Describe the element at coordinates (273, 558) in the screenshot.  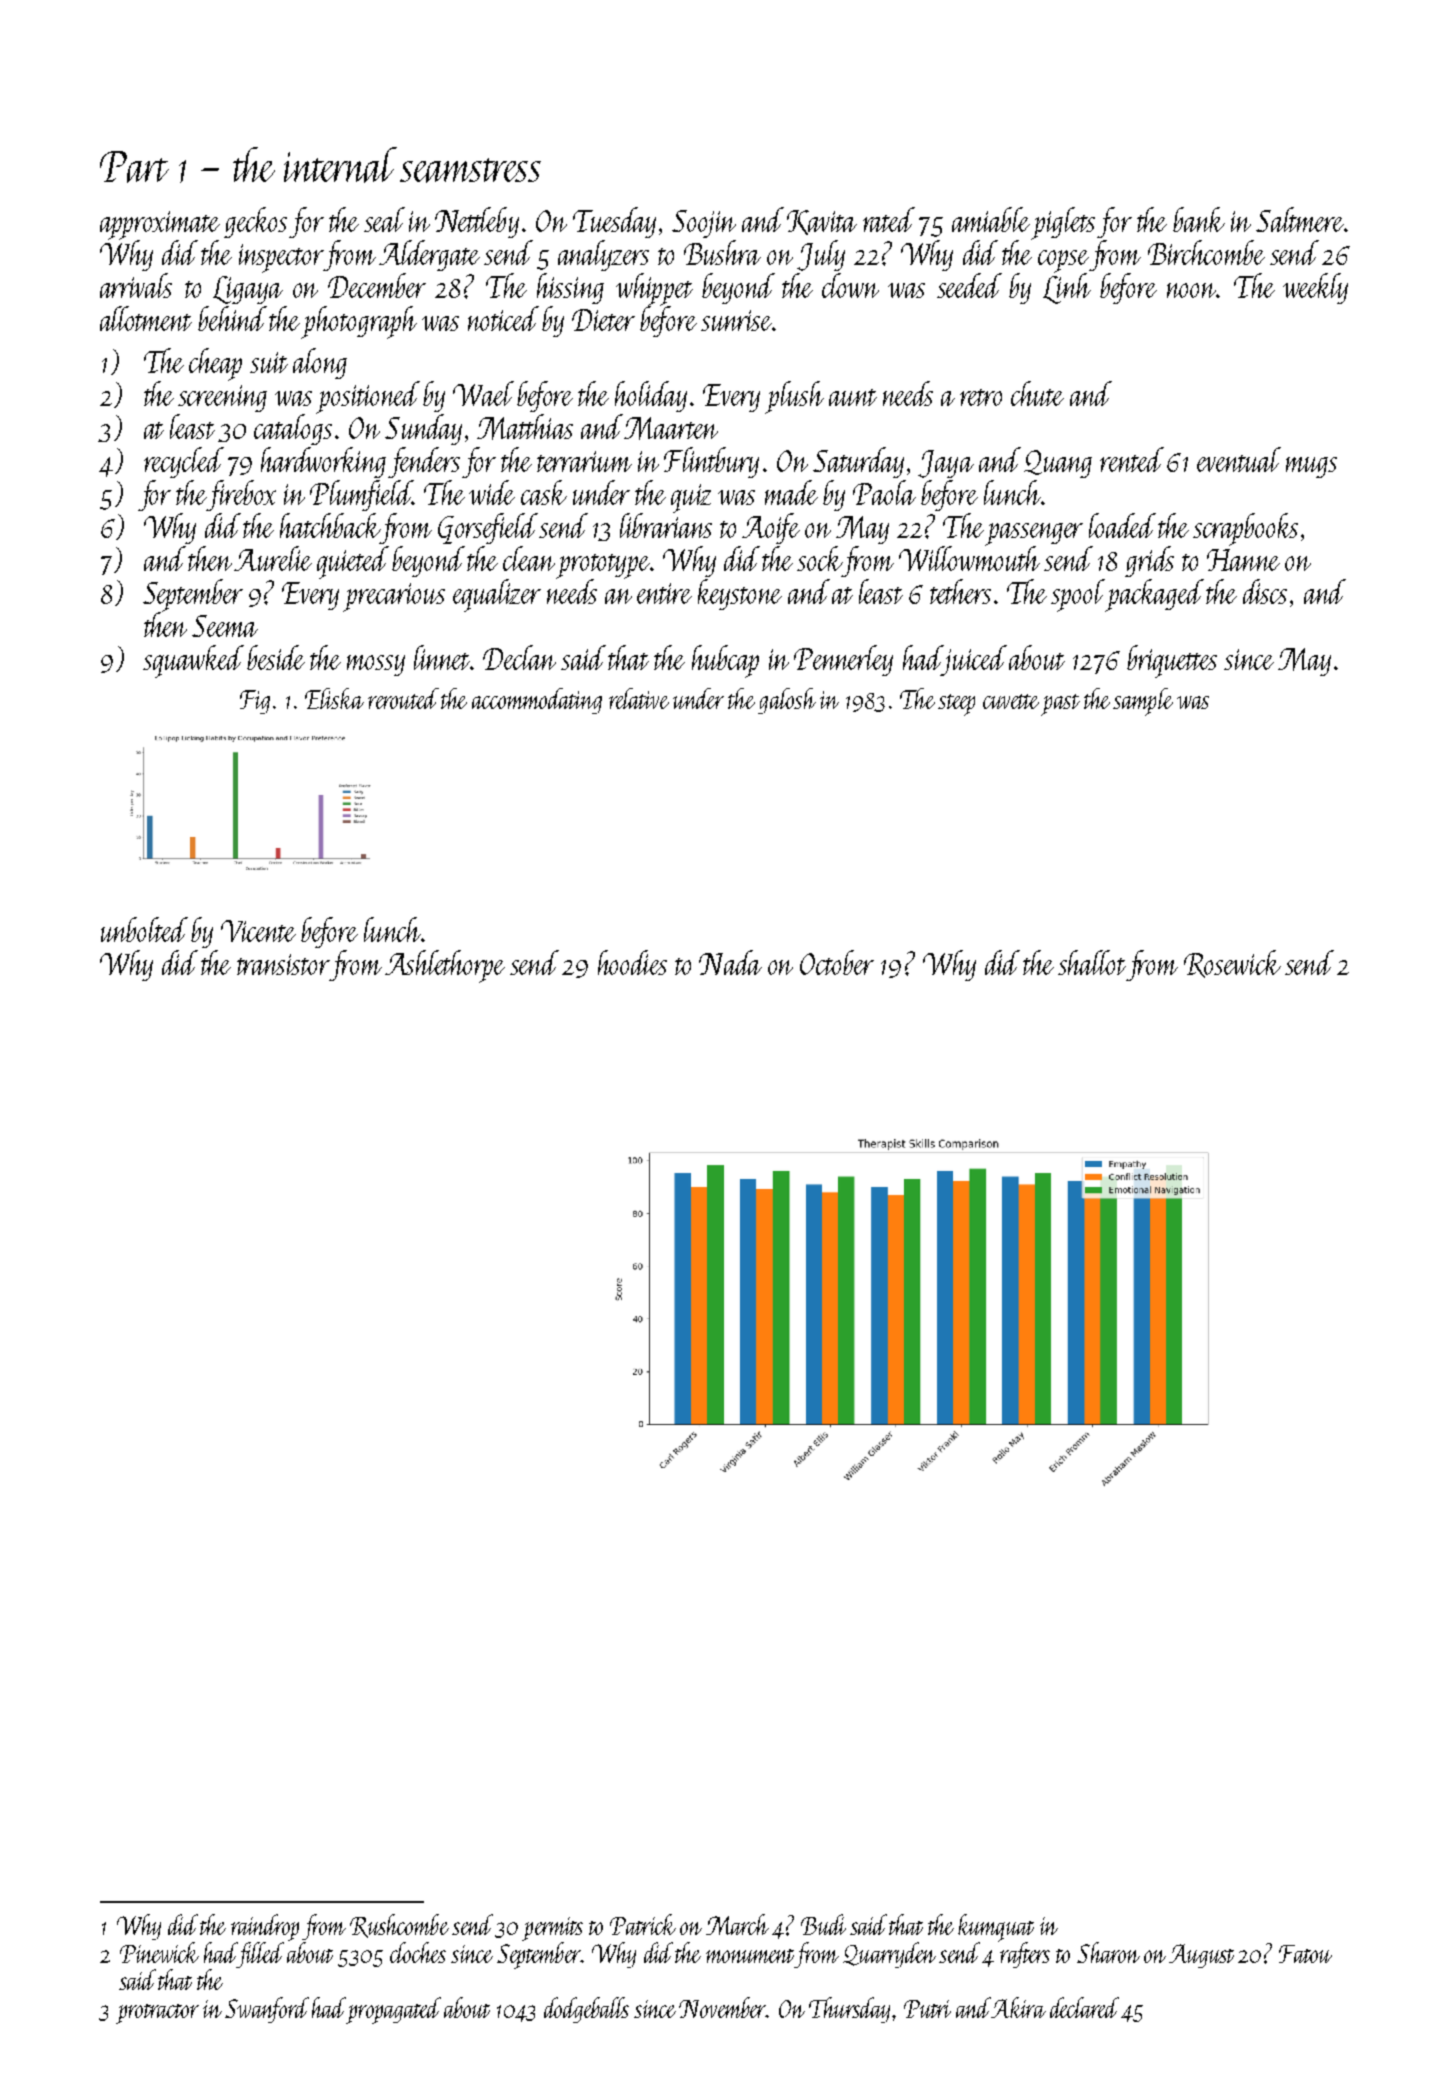
I see `Aurelie` at that location.
